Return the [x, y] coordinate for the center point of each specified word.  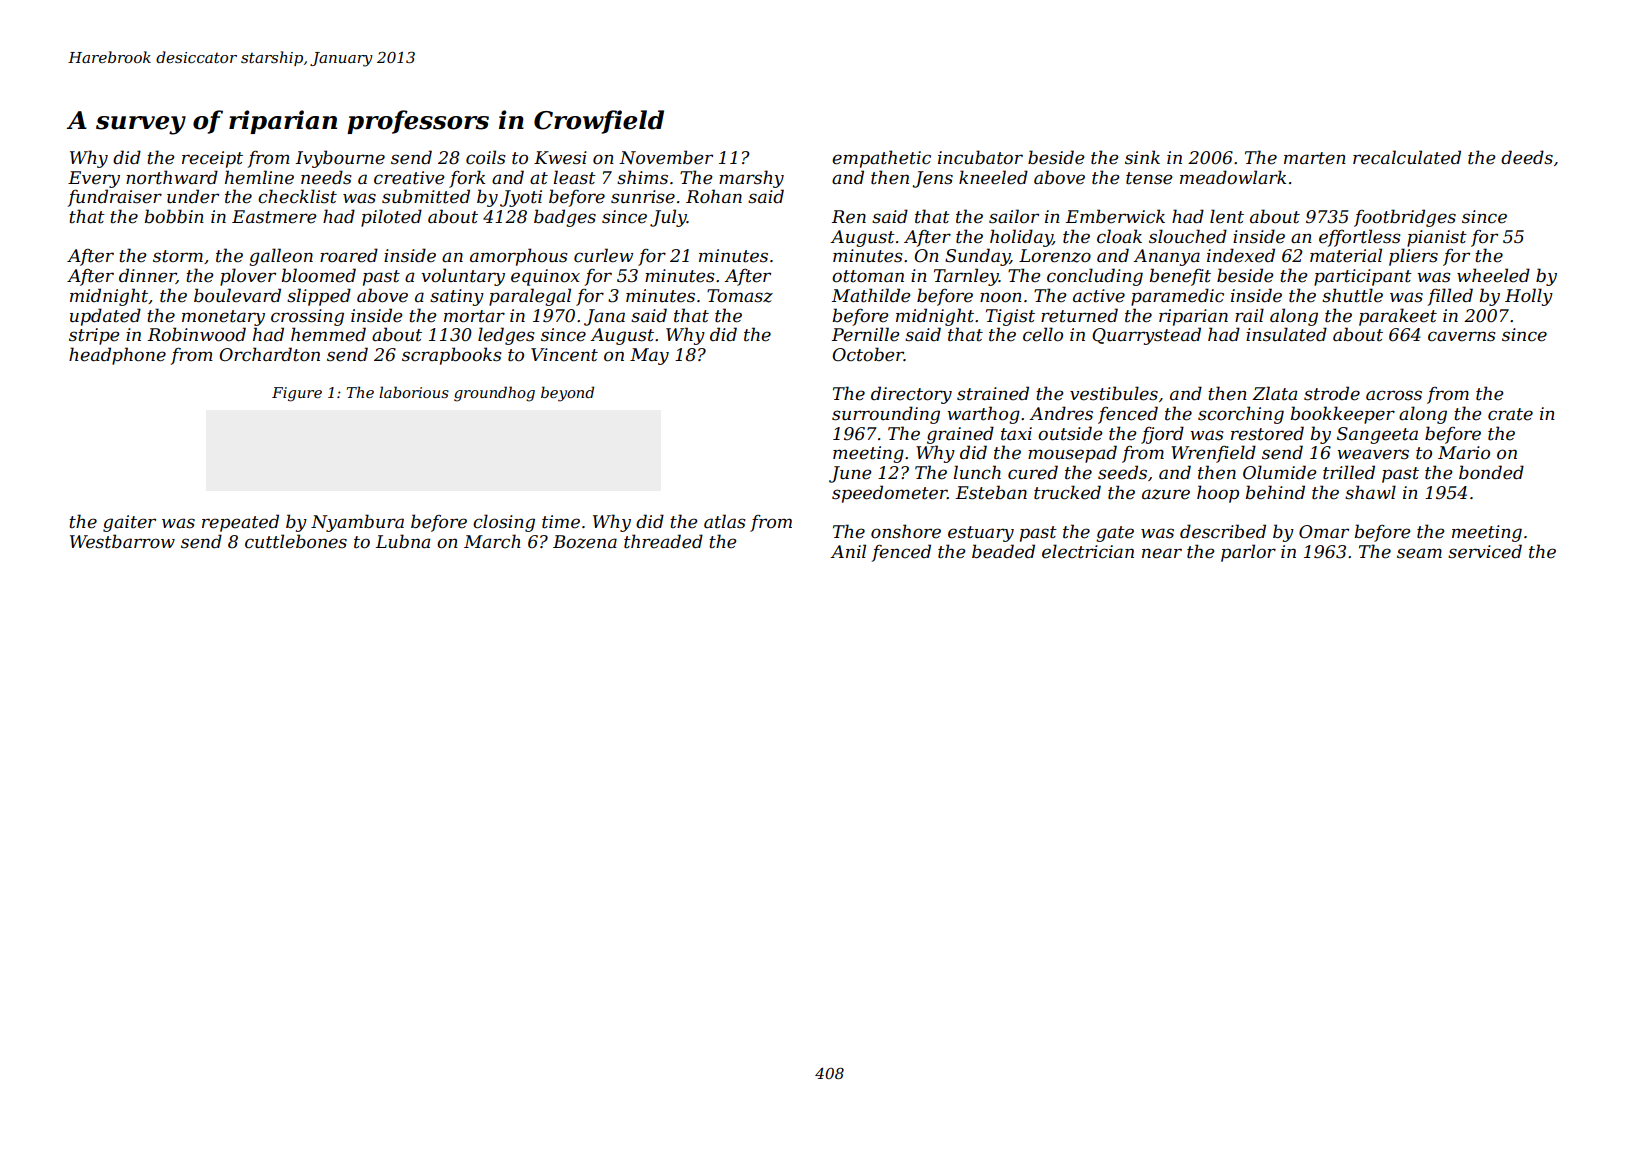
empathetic [881, 159]
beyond [567, 394]
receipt [212, 159]
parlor [1248, 553]
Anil [848, 551]
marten [1315, 158]
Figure [297, 394]
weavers [1373, 454]
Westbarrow [122, 541]
